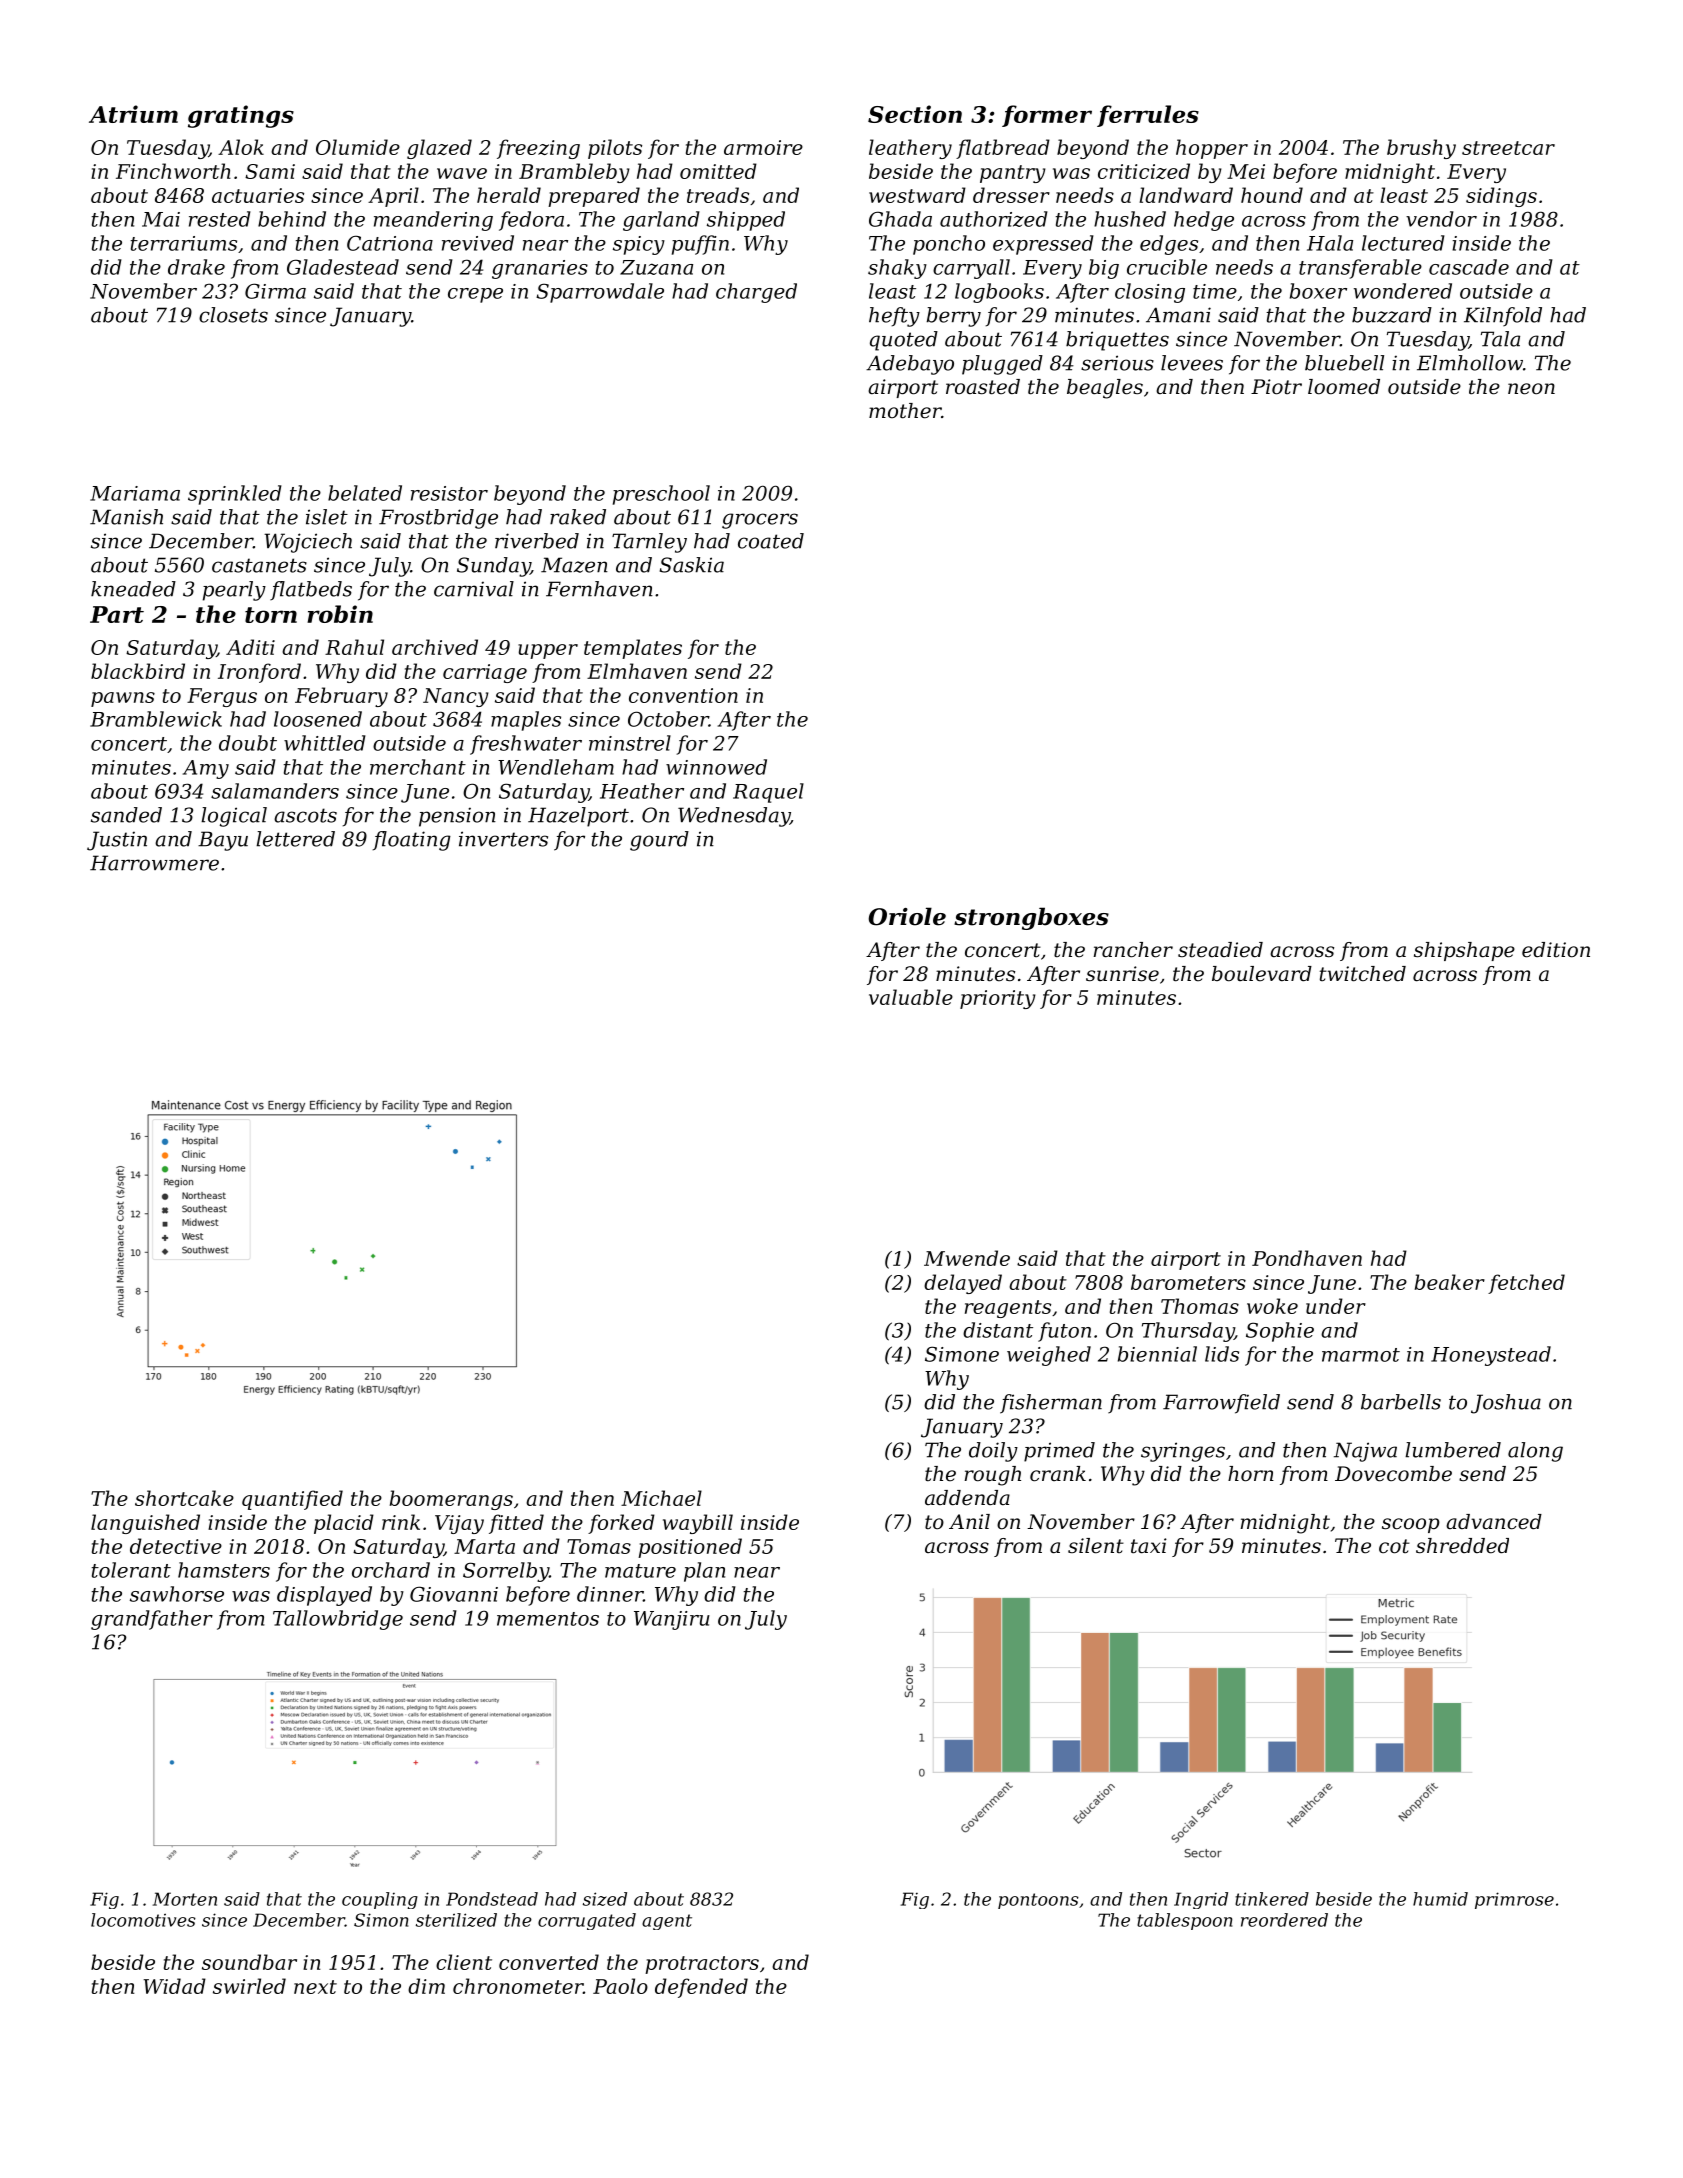  What do you see at coordinates (905, 411) in the page?
I see `mother` at bounding box center [905, 411].
